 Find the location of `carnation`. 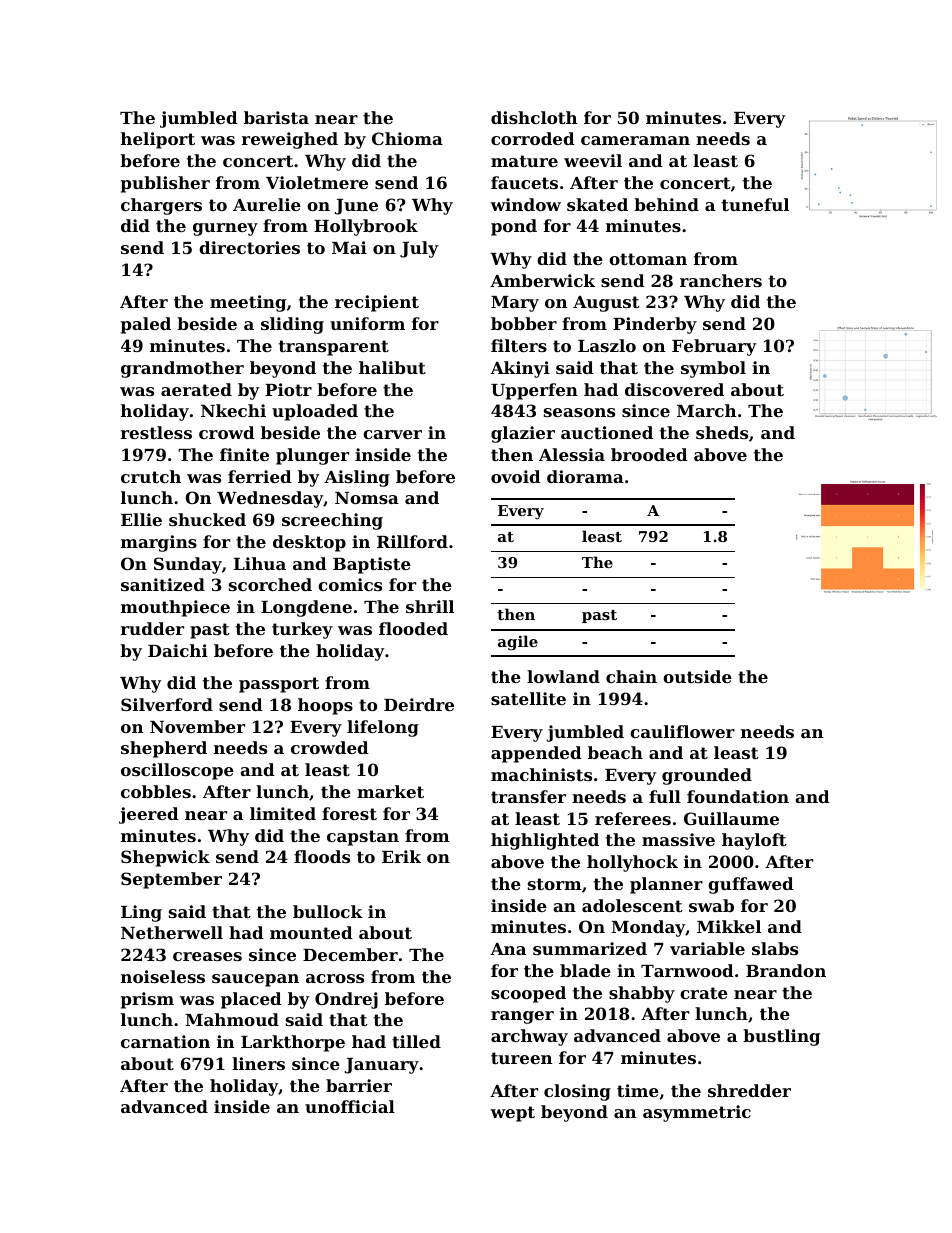

carnation is located at coordinates (165, 1041).
